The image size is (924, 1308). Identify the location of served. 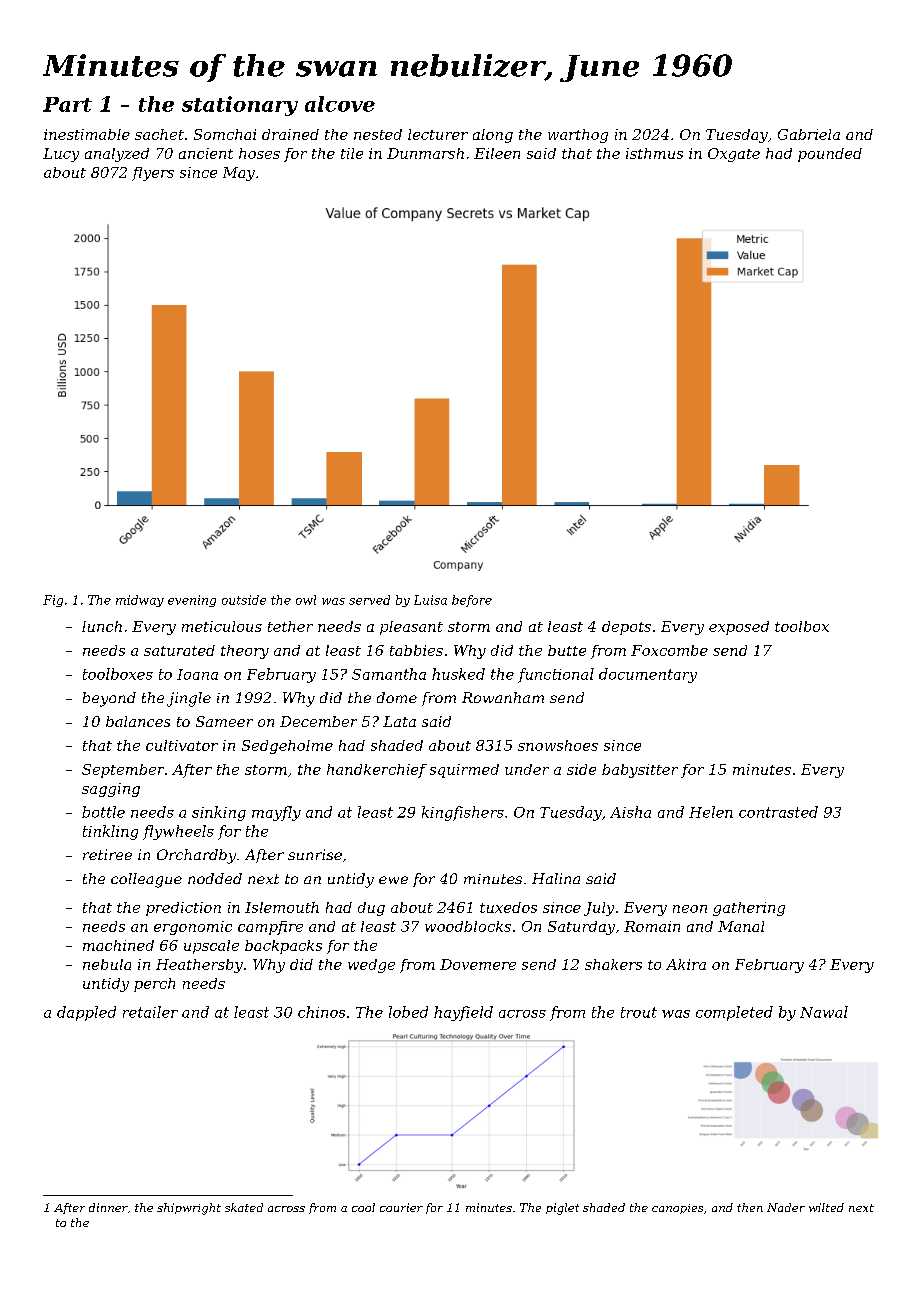
(369, 600).
